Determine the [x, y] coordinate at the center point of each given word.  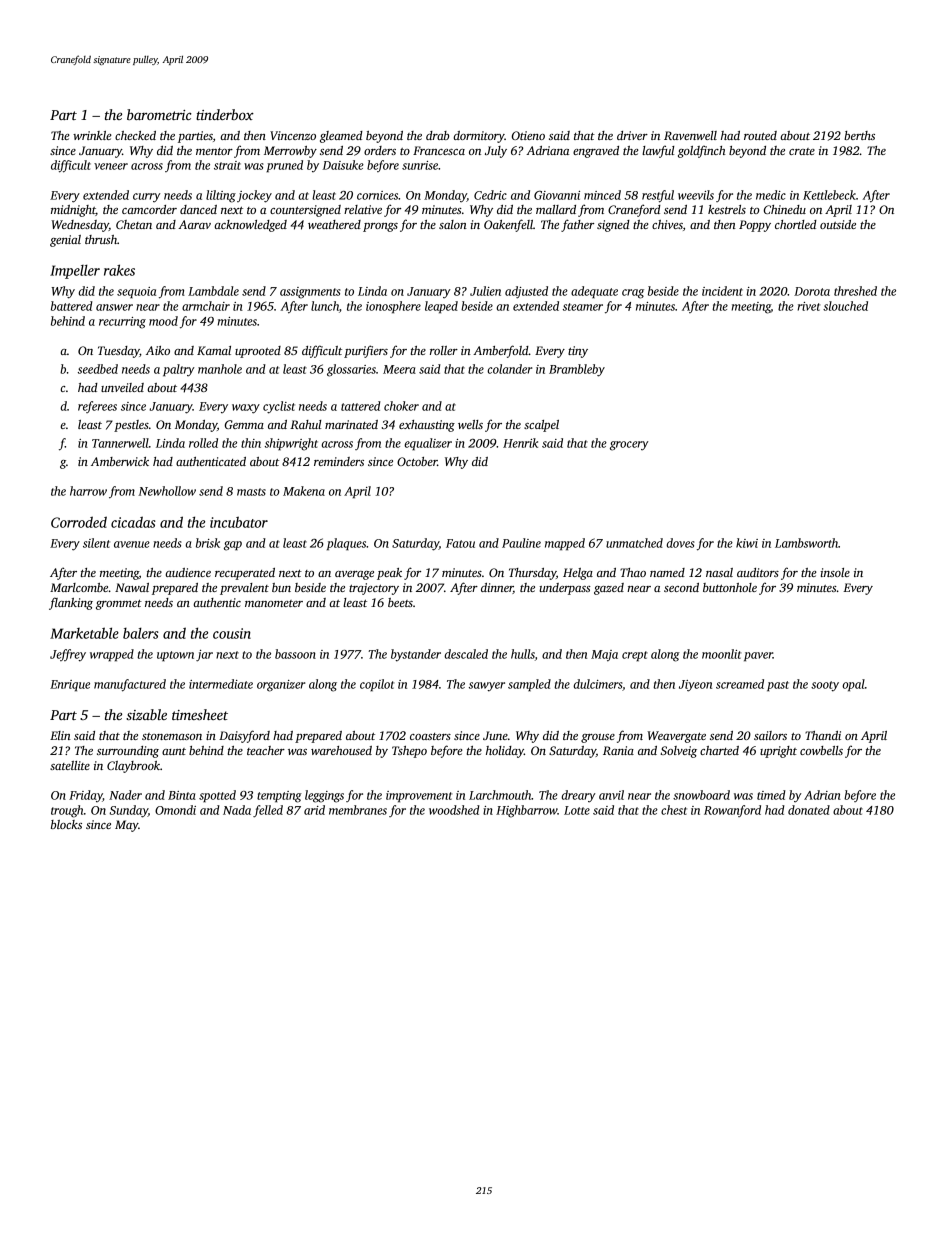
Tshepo [409, 752]
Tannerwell [120, 443]
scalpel [541, 426]
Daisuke [343, 165]
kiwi [747, 543]
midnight [73, 211]
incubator [239, 522]
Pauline [521, 543]
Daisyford [244, 736]
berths [859, 135]
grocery [629, 446]
